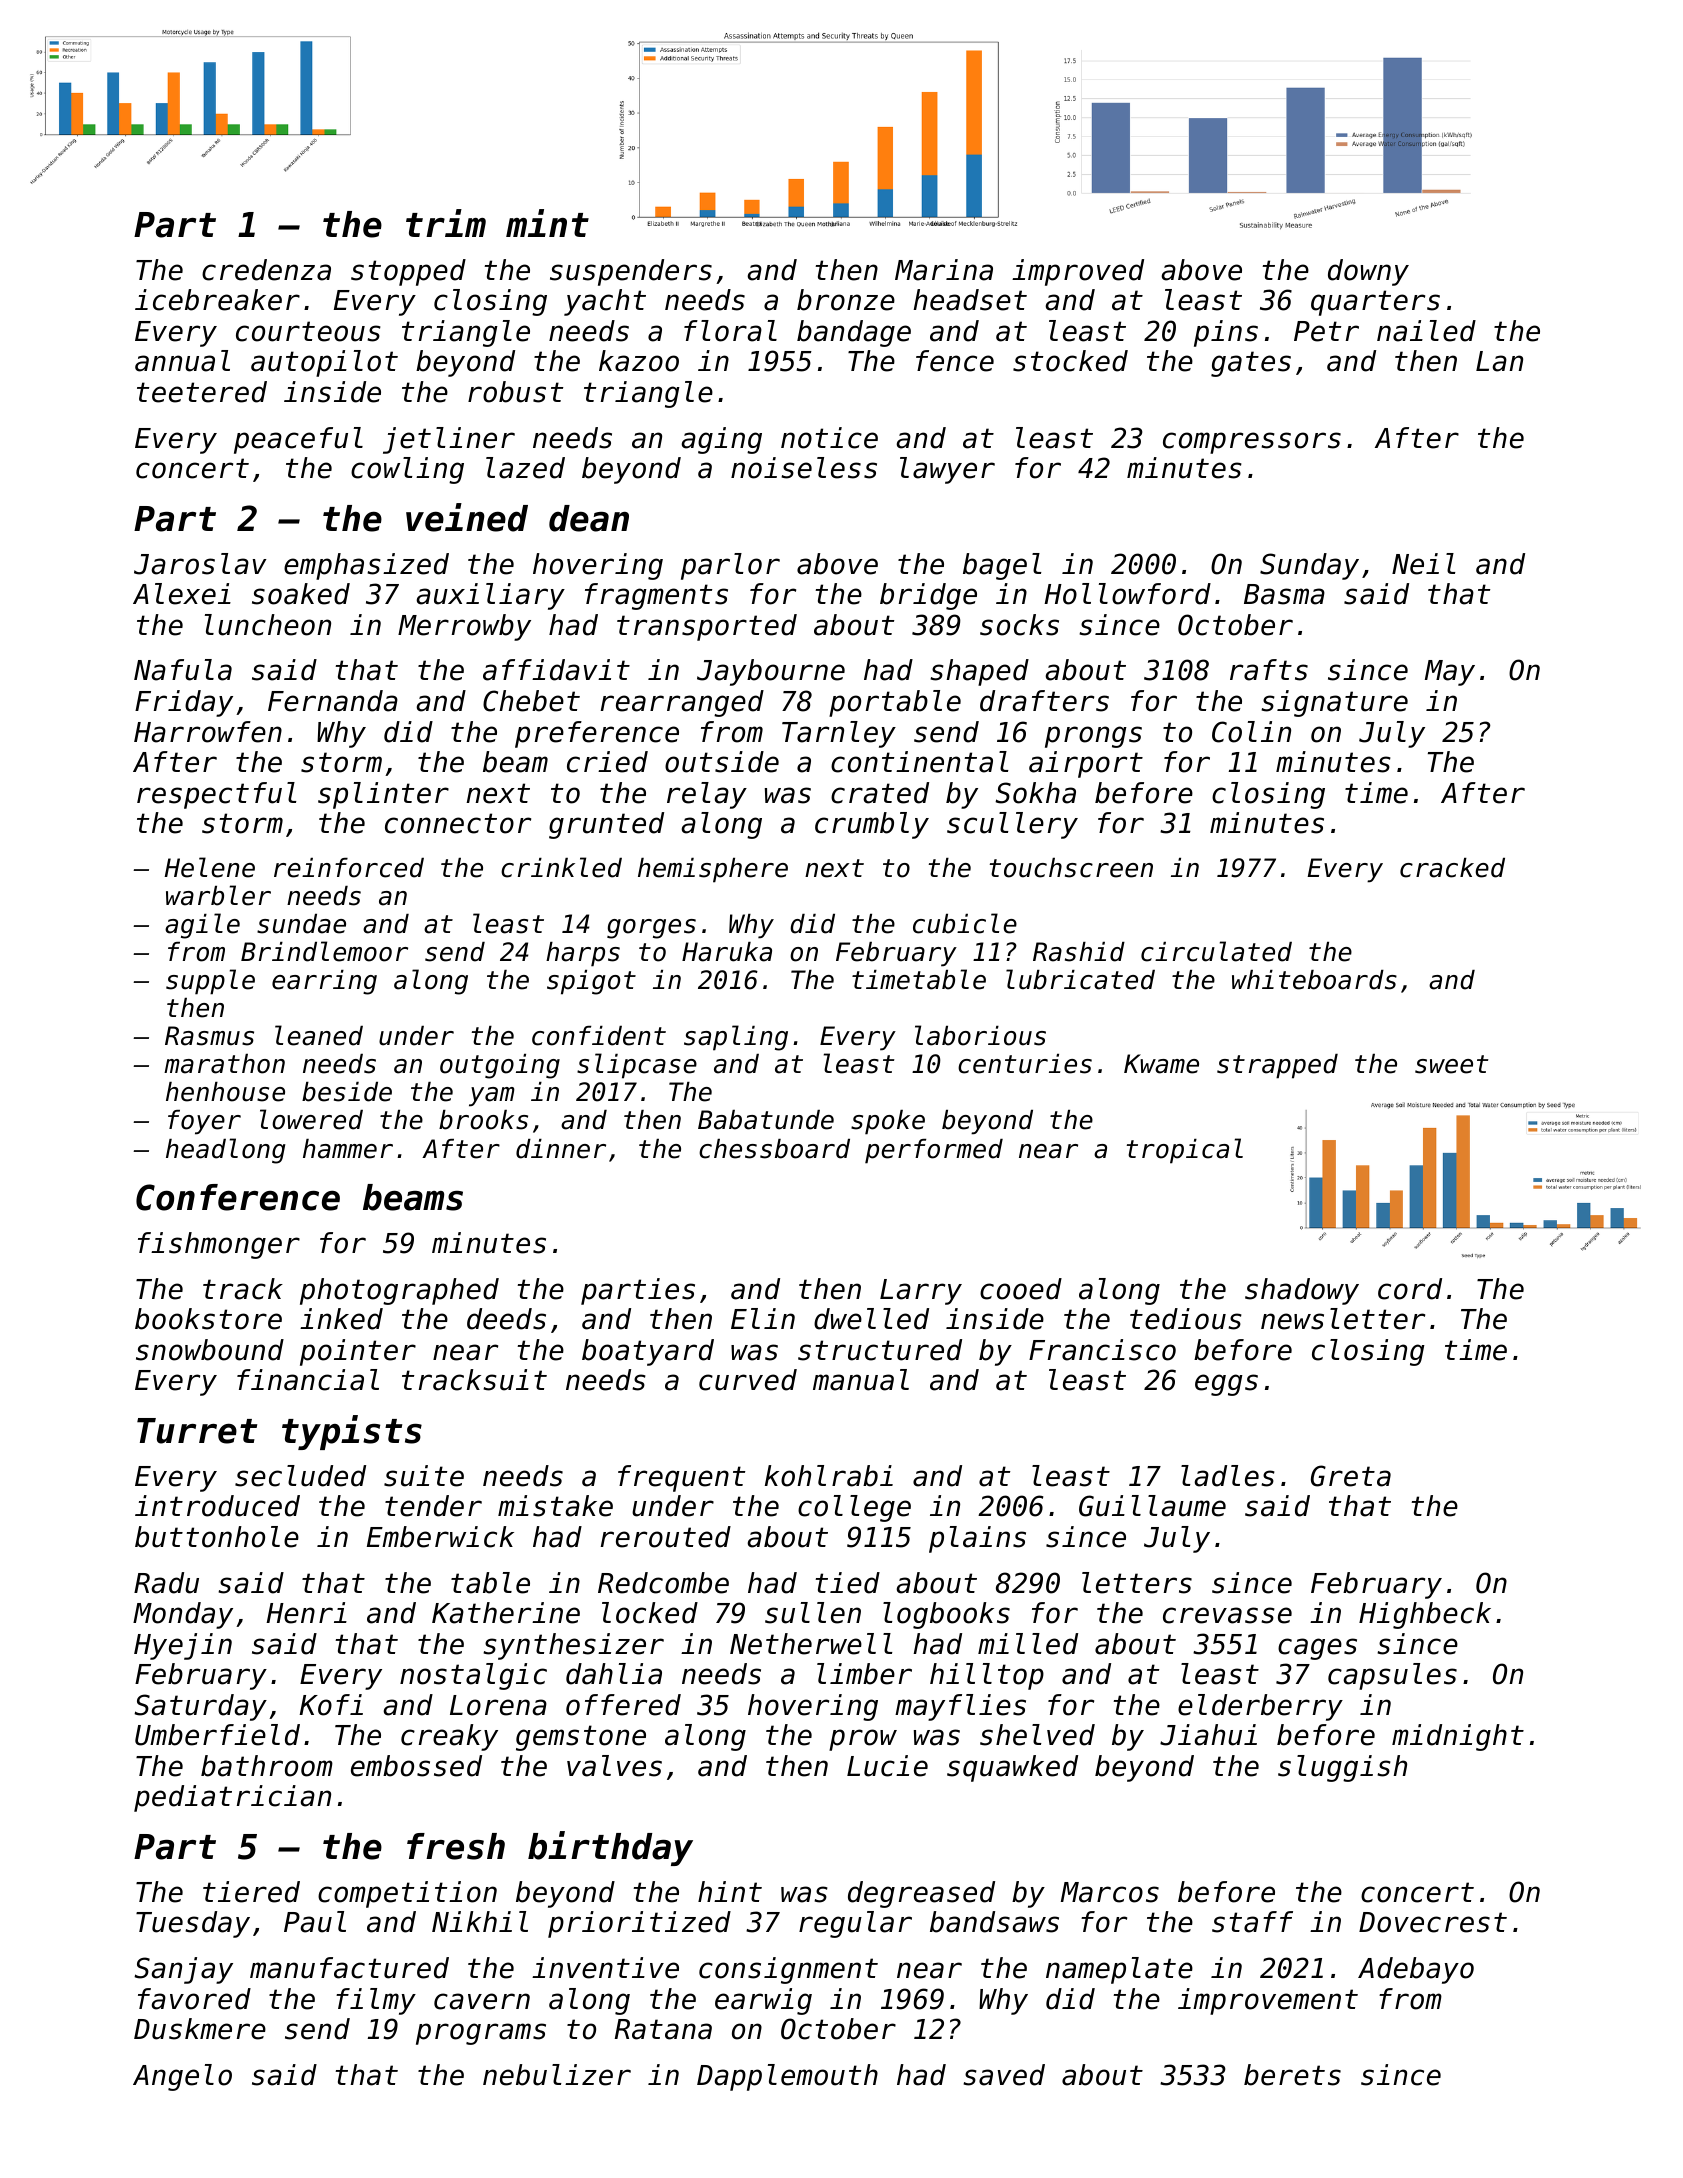 This screenshot has width=1683, height=2178. I want to click on tiered, so click(251, 1892).
